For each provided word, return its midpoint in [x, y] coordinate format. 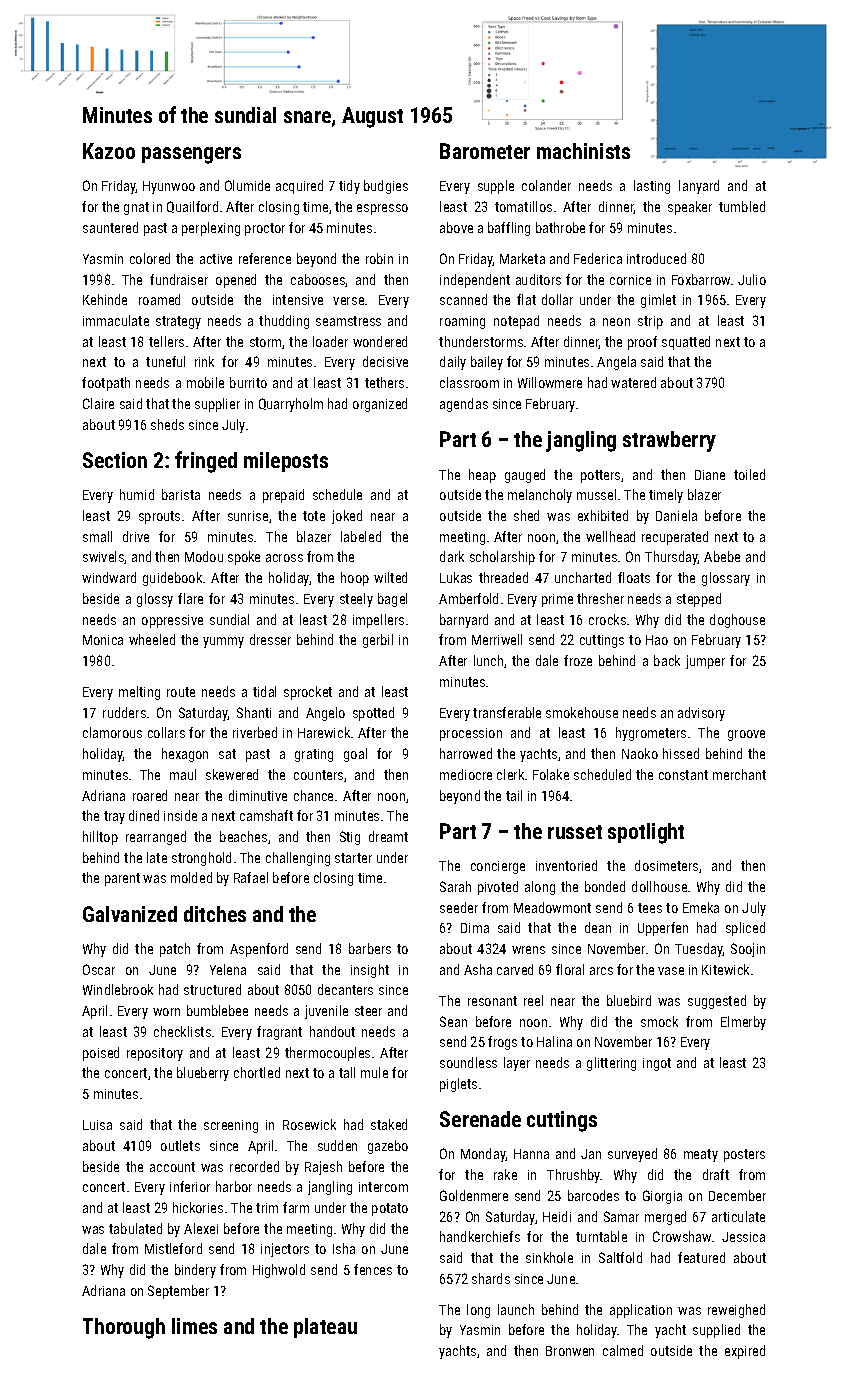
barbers [370, 948]
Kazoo [109, 151]
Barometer [485, 151]
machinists [583, 151]
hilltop [100, 838]
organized [380, 405]
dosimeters [666, 865]
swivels [104, 557]
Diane [710, 475]
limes [194, 1326]
